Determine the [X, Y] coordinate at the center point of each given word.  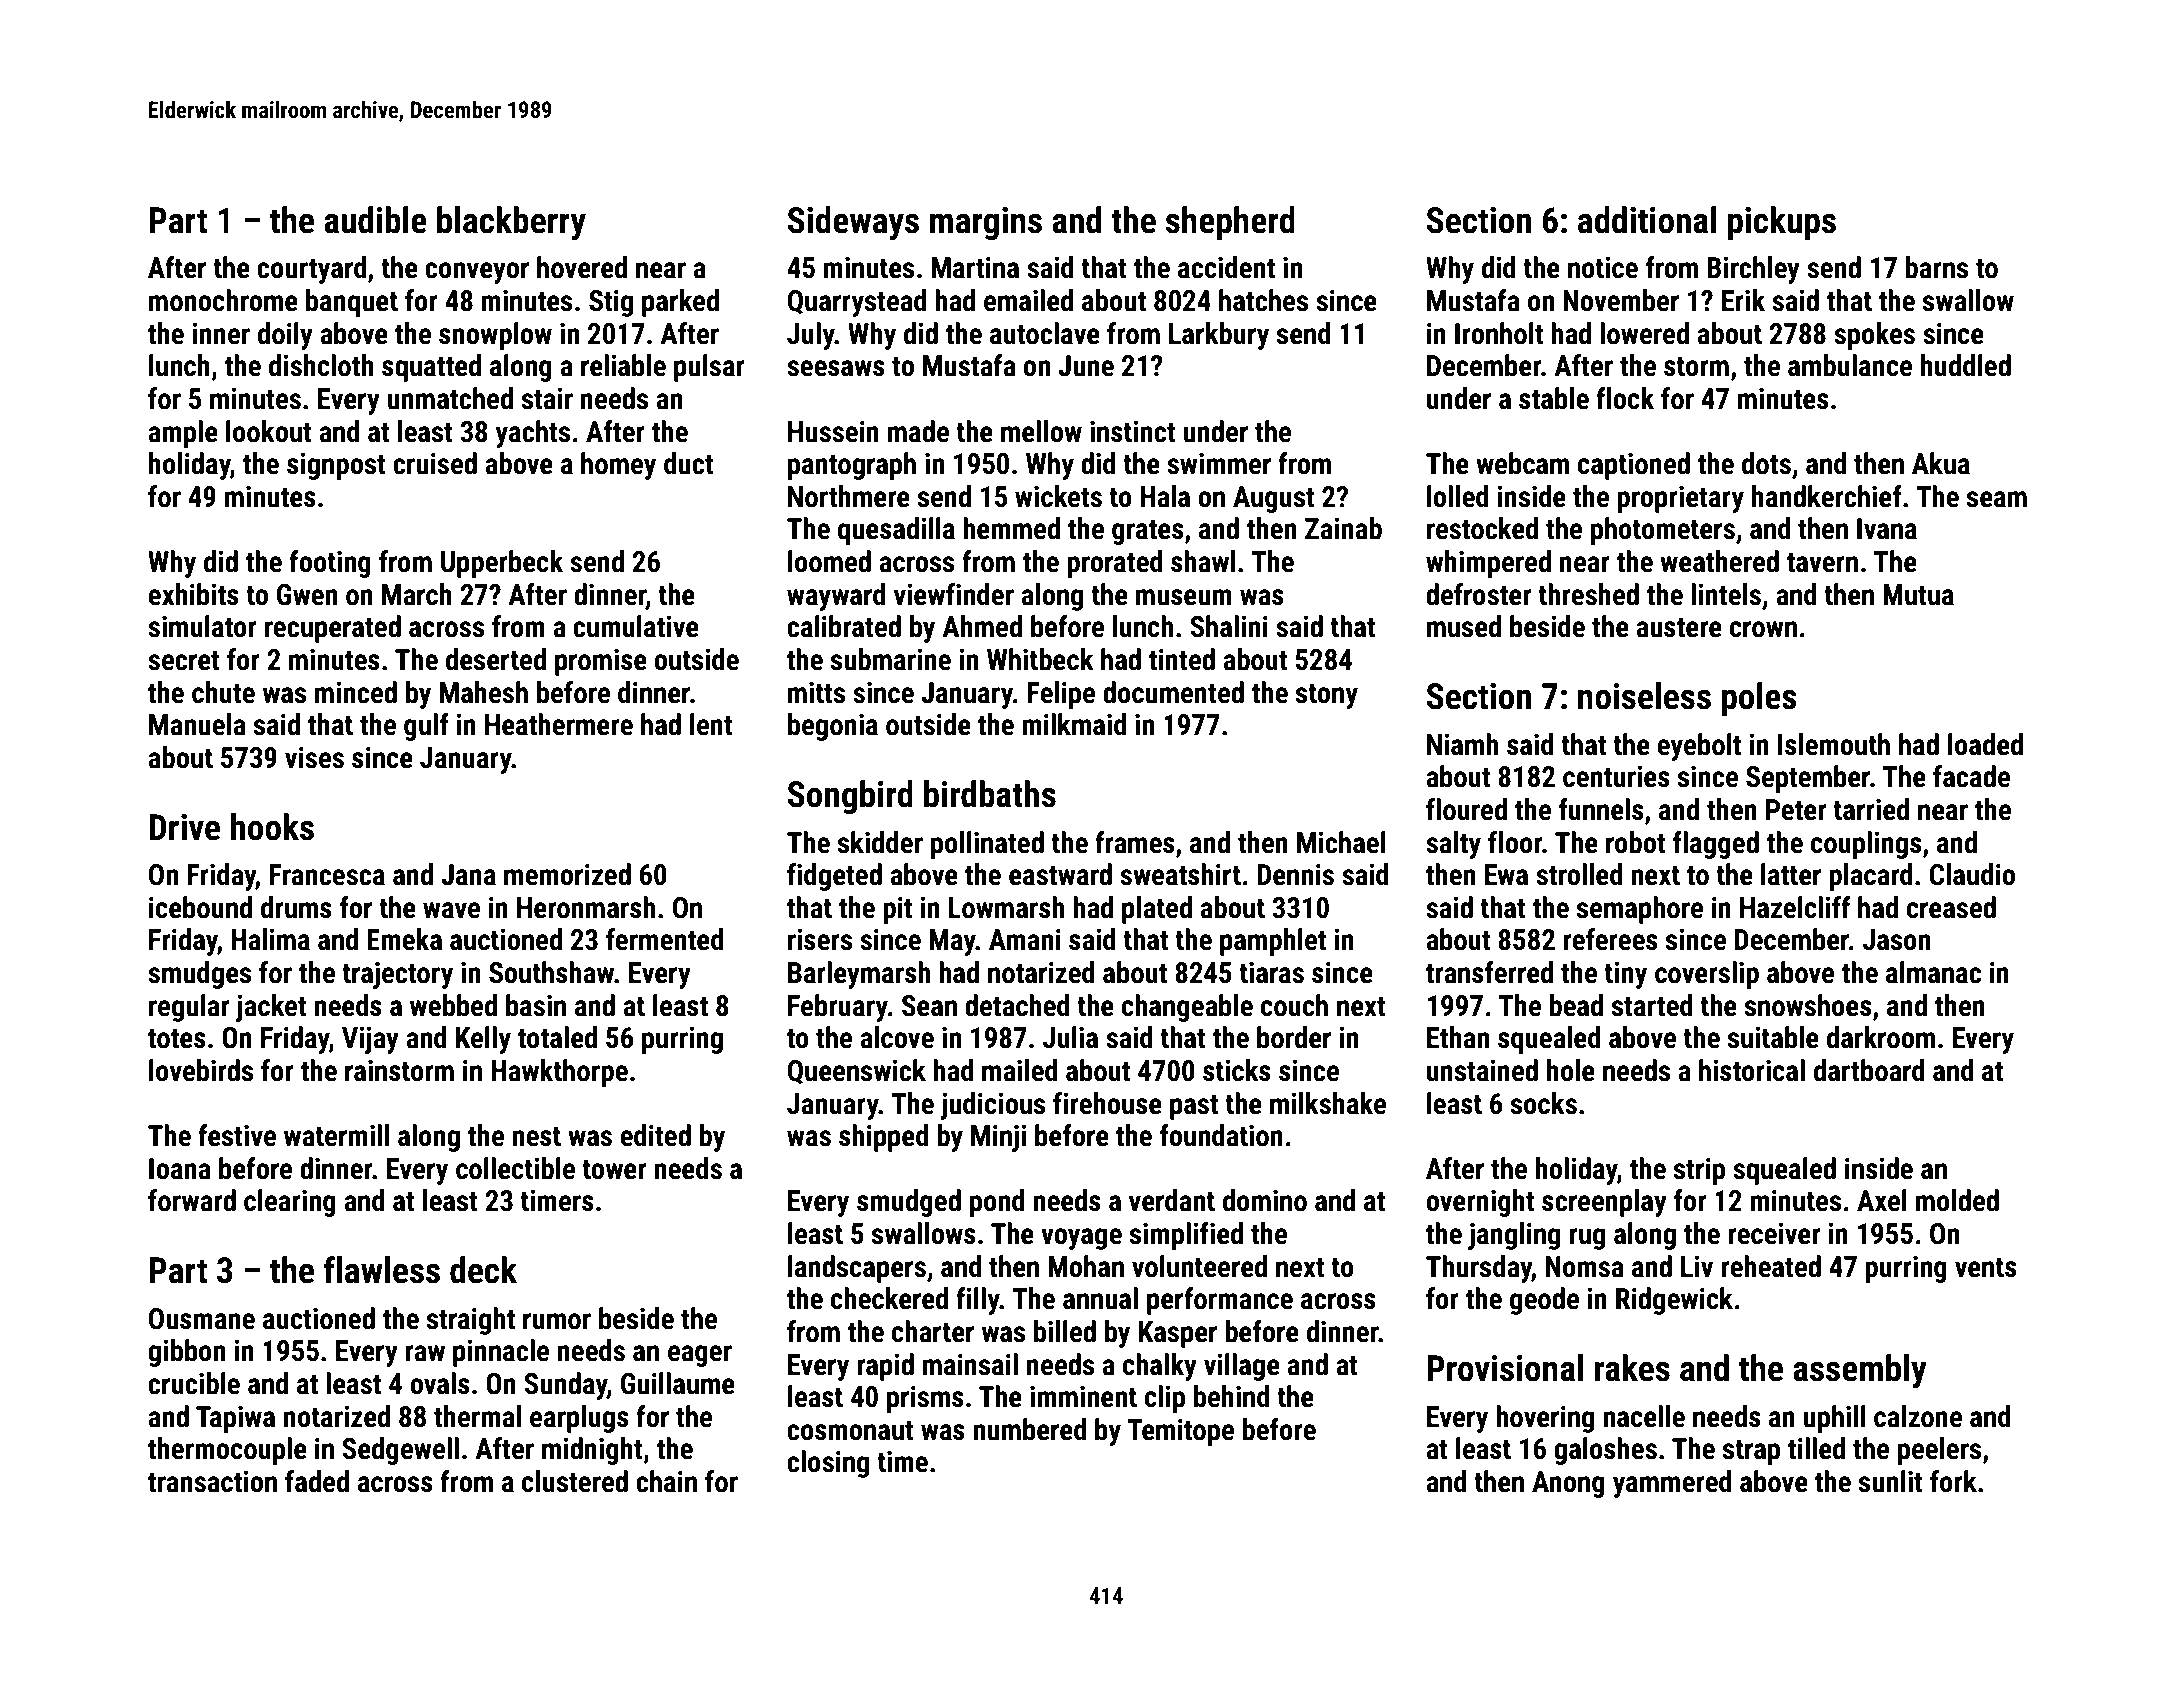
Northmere [849, 496]
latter [1791, 874]
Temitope [1180, 1432]
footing [330, 564]
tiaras [1271, 972]
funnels [1601, 809]
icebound [200, 907]
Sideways [853, 223]
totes [177, 1039]
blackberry [511, 223]
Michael [1341, 842]
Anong [1568, 1484]
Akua [1941, 463]
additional [1647, 220]
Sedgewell [400, 1451]
